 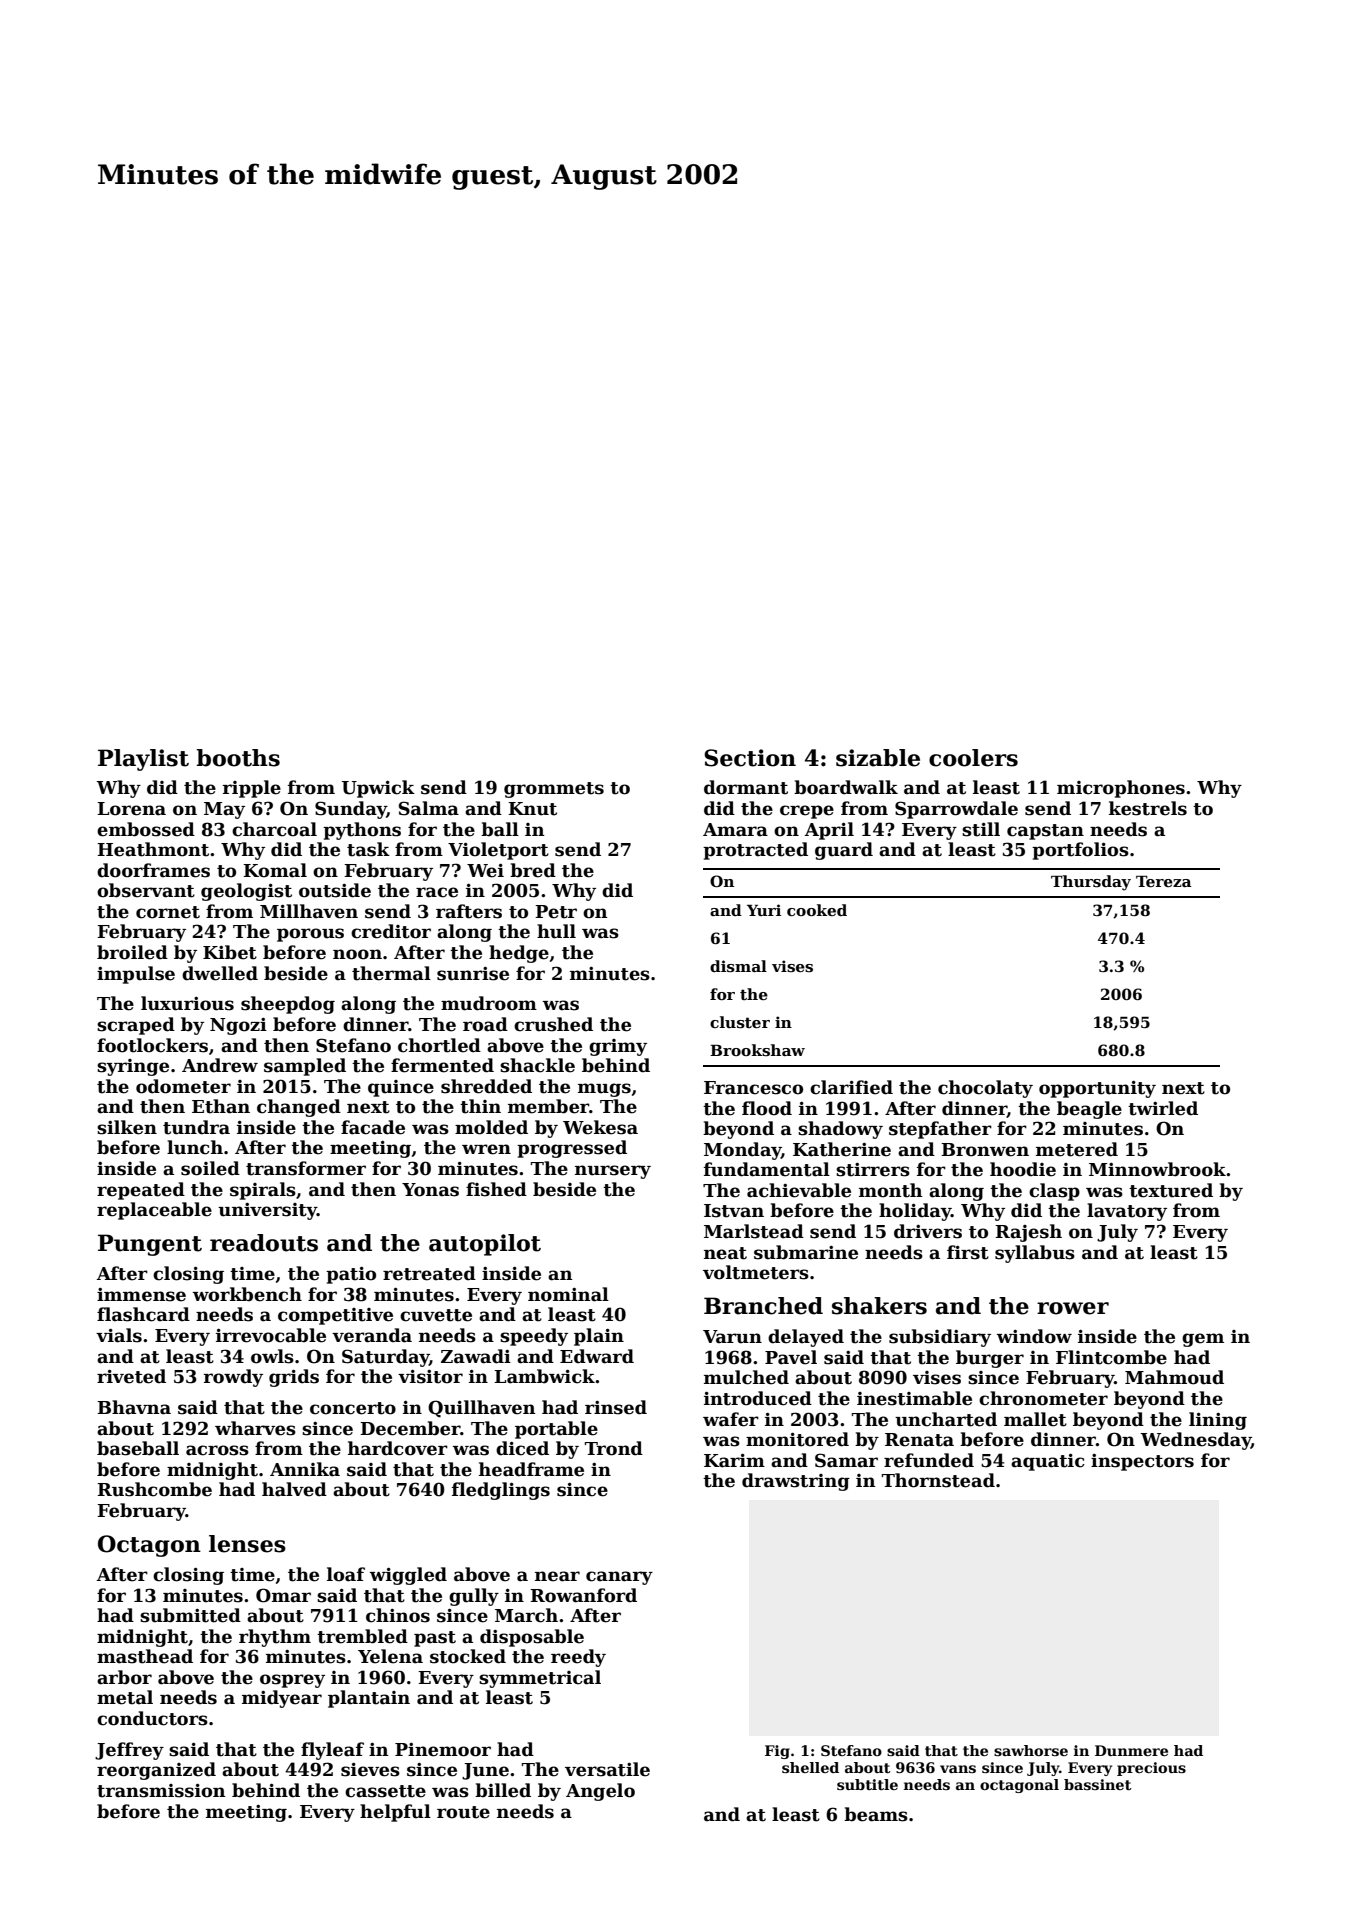 I want to click on syllabus, so click(x=1035, y=1254).
